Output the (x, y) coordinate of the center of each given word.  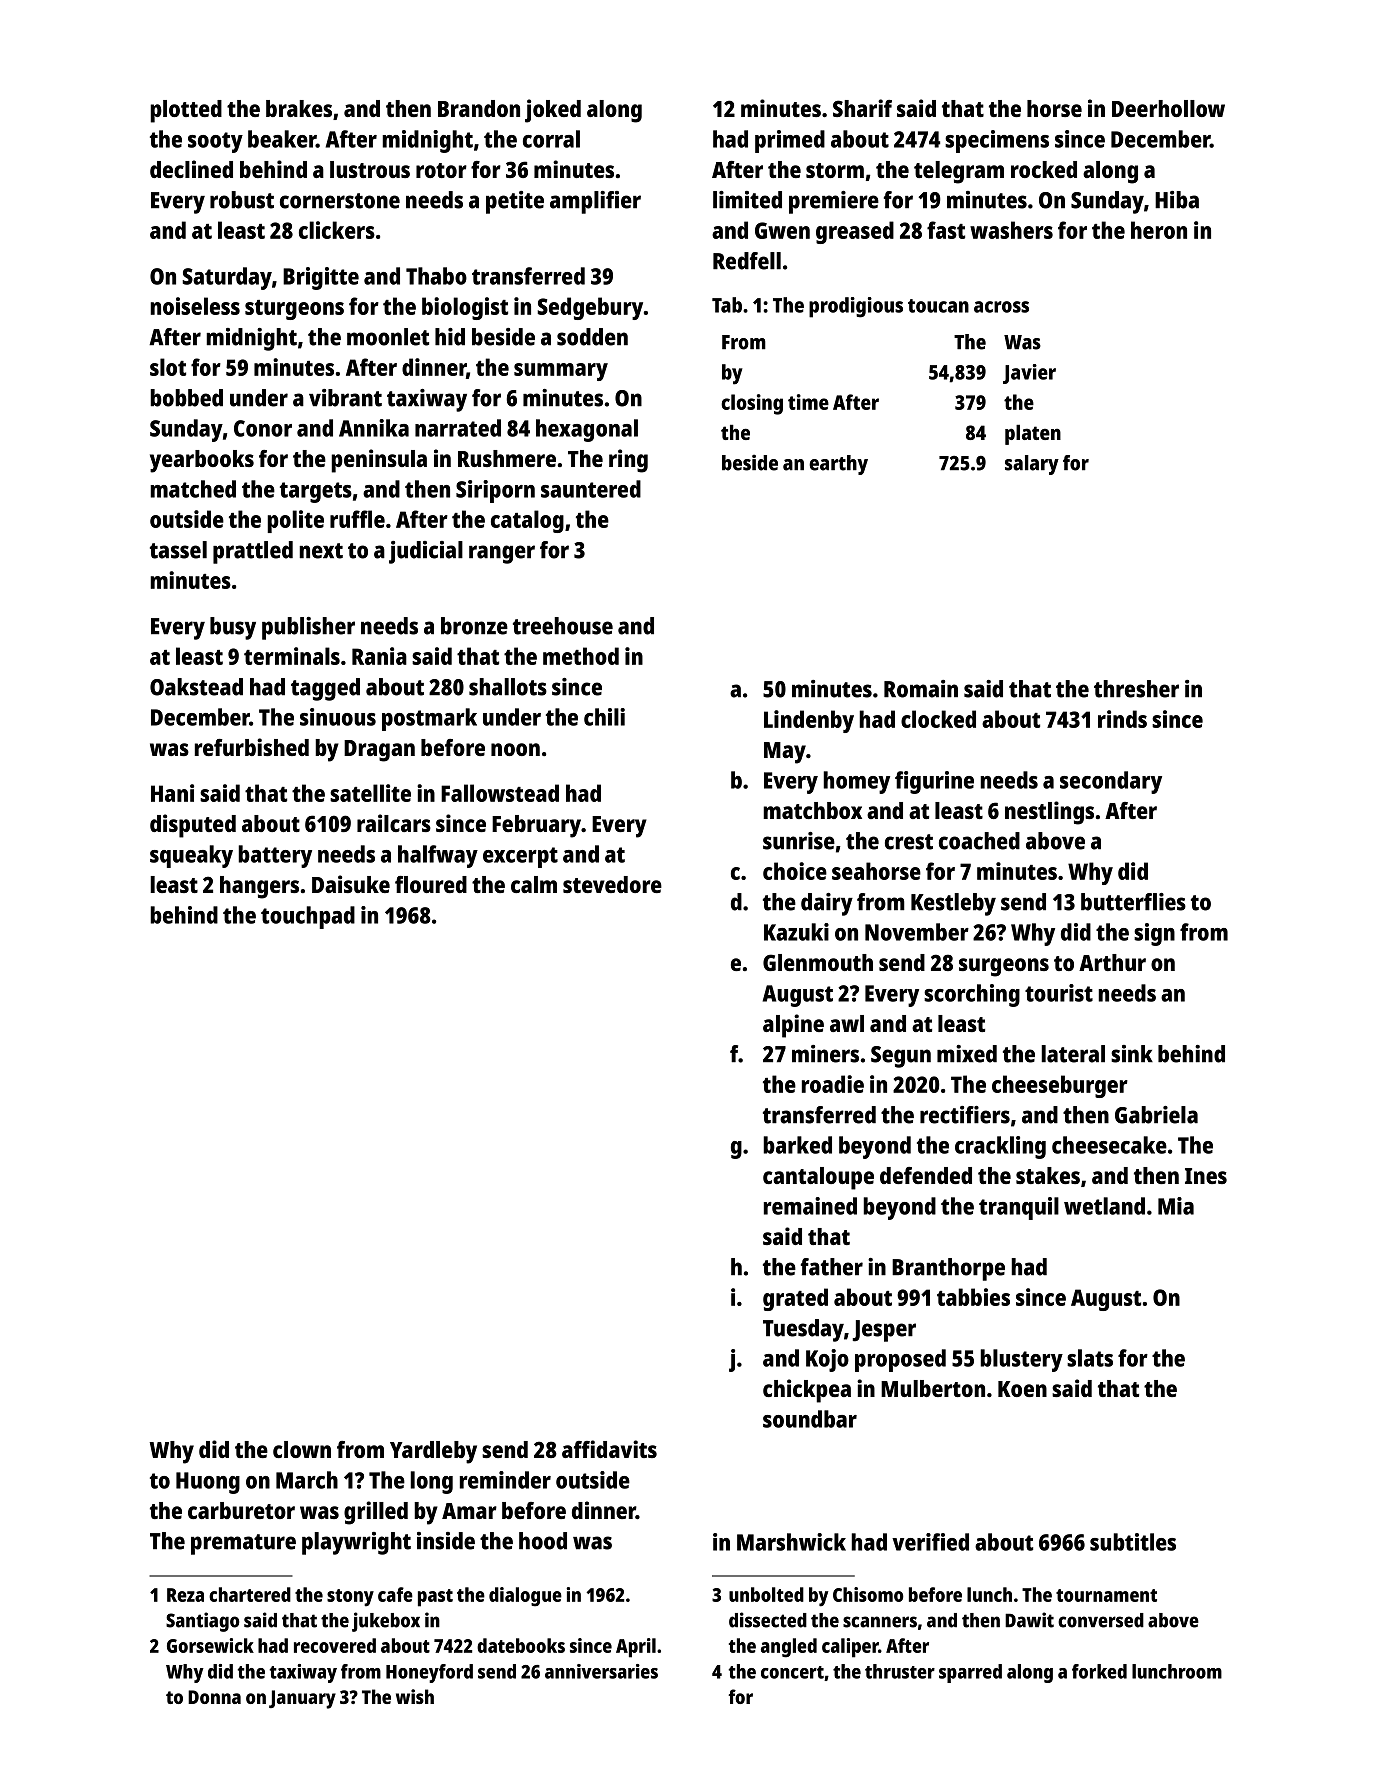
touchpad (308, 917)
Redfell (747, 261)
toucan (938, 306)
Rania (379, 656)
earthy (838, 465)
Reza (185, 1595)
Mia (1176, 1206)
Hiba (1177, 200)
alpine (793, 1026)
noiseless (195, 306)
